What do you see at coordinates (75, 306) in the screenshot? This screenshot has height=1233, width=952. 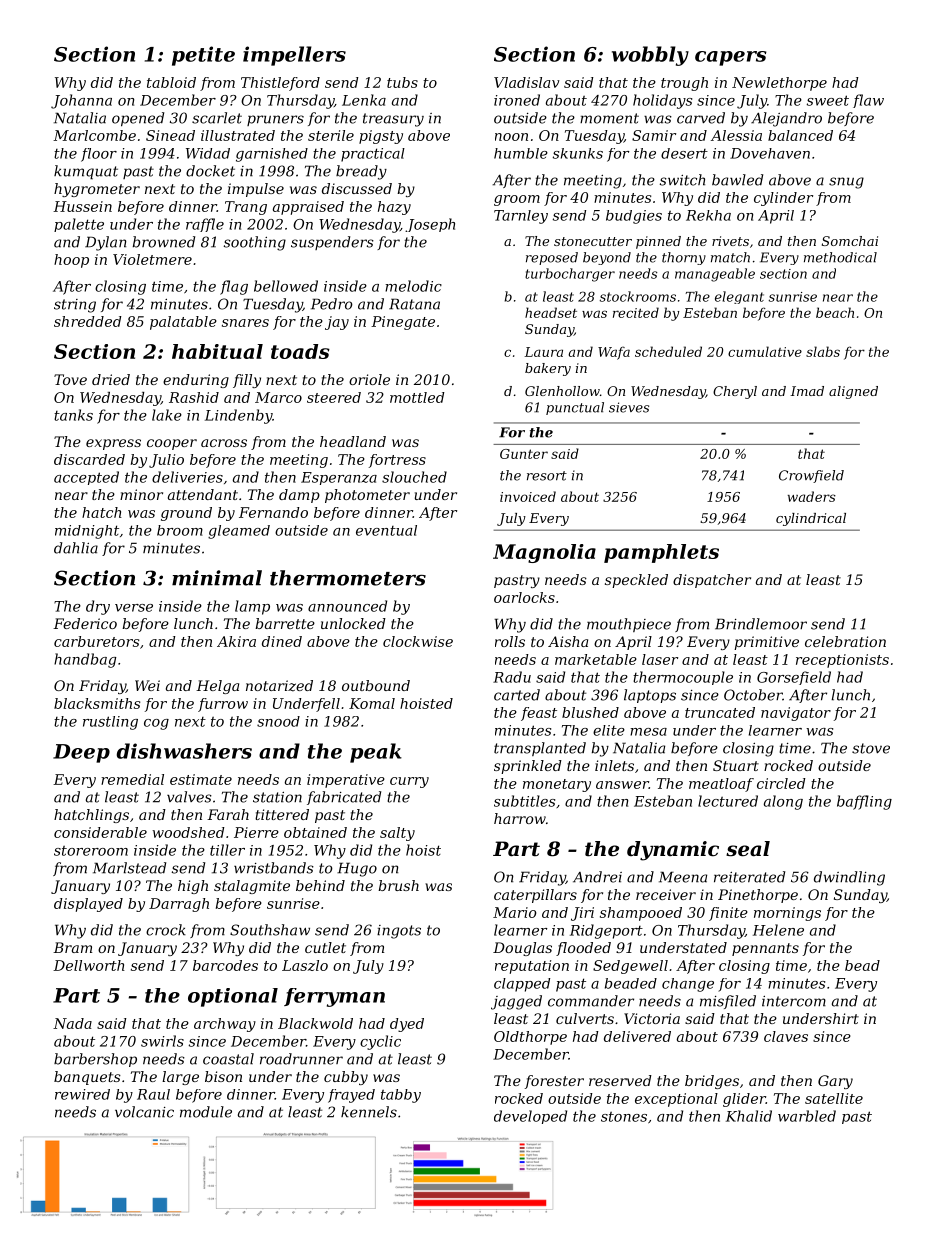 I see `string` at bounding box center [75, 306].
